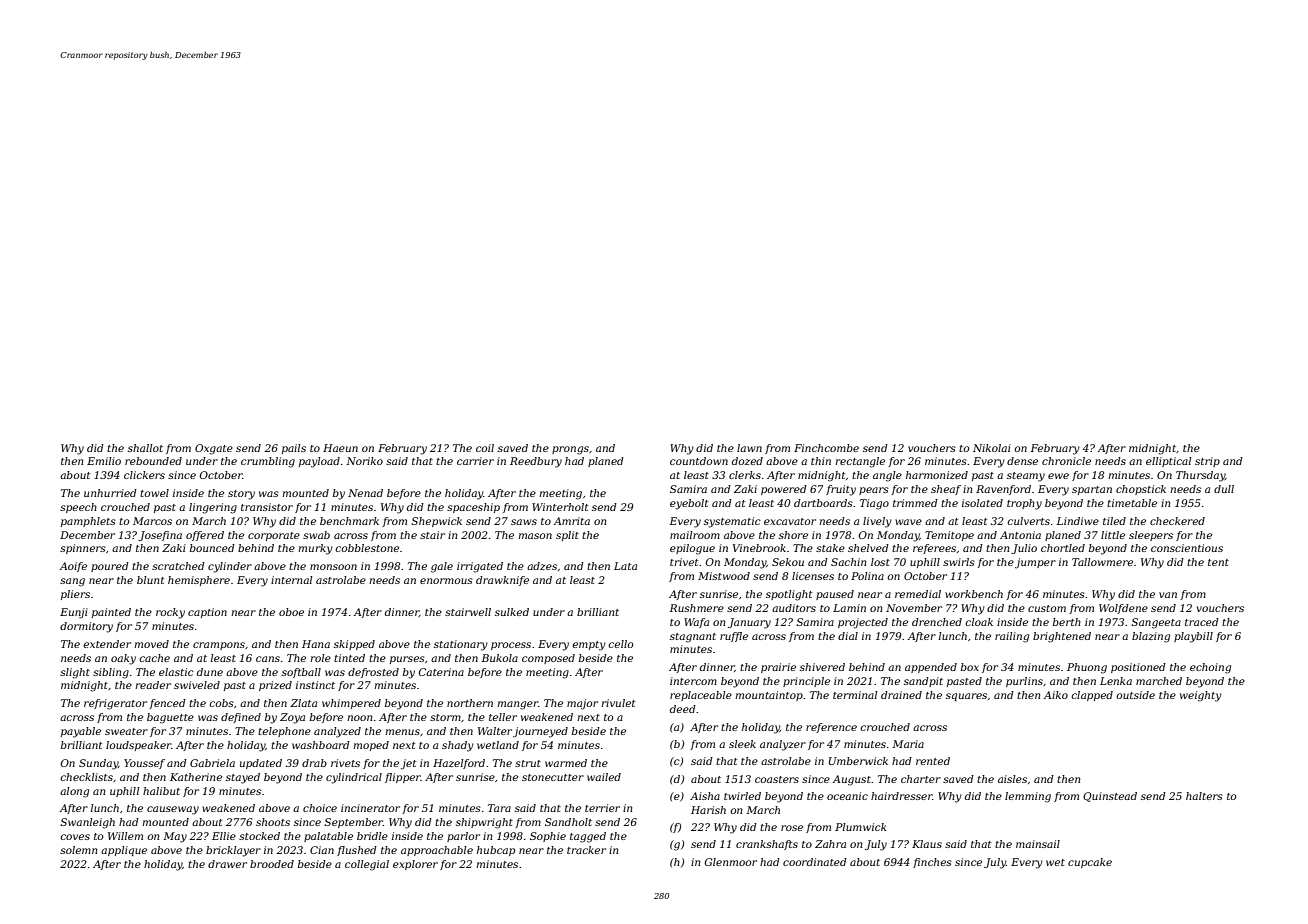 The height and width of the document is (924, 1308). What do you see at coordinates (724, 576) in the document?
I see `Mistwood` at bounding box center [724, 576].
